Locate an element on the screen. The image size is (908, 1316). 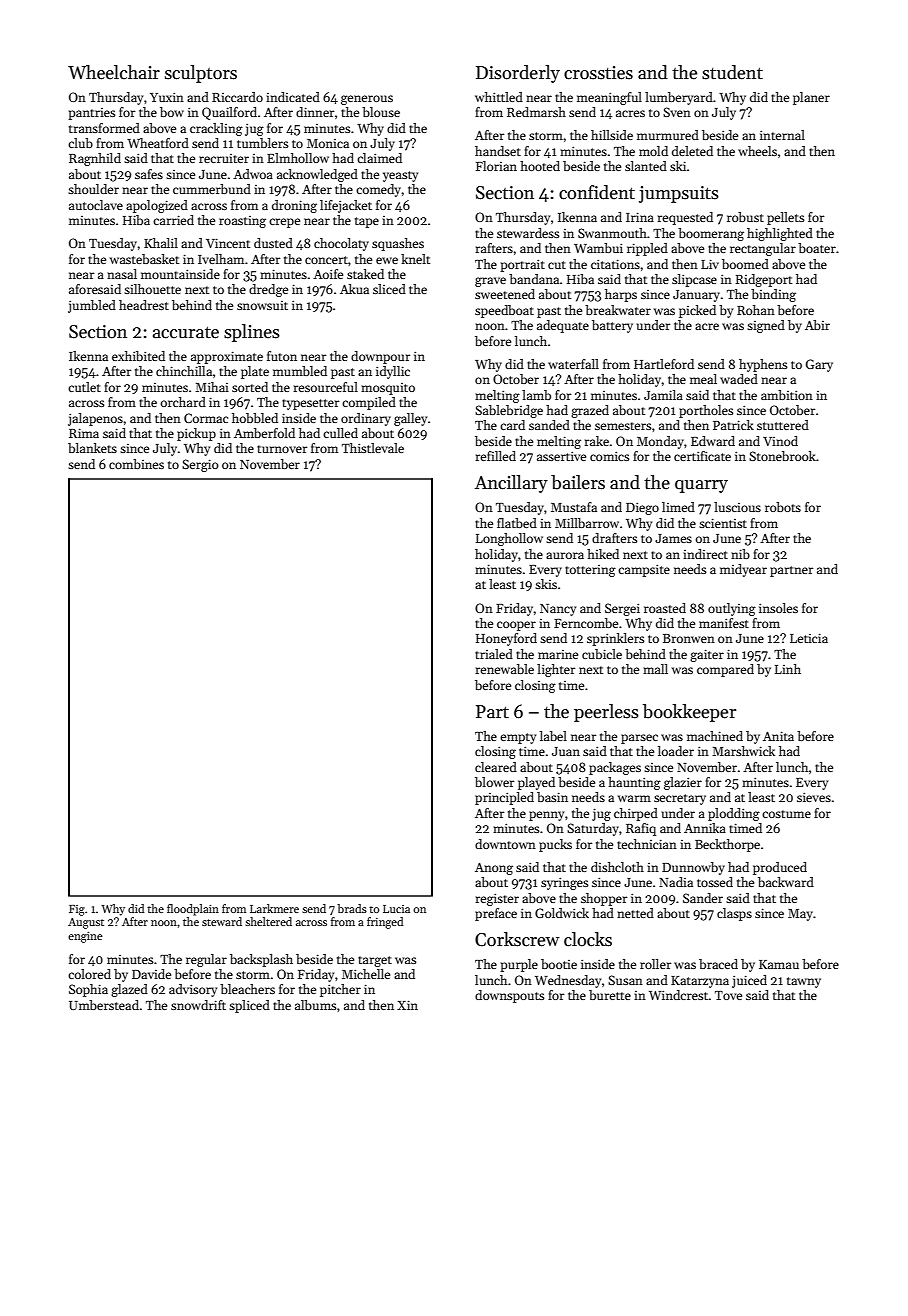
generous is located at coordinates (367, 100).
